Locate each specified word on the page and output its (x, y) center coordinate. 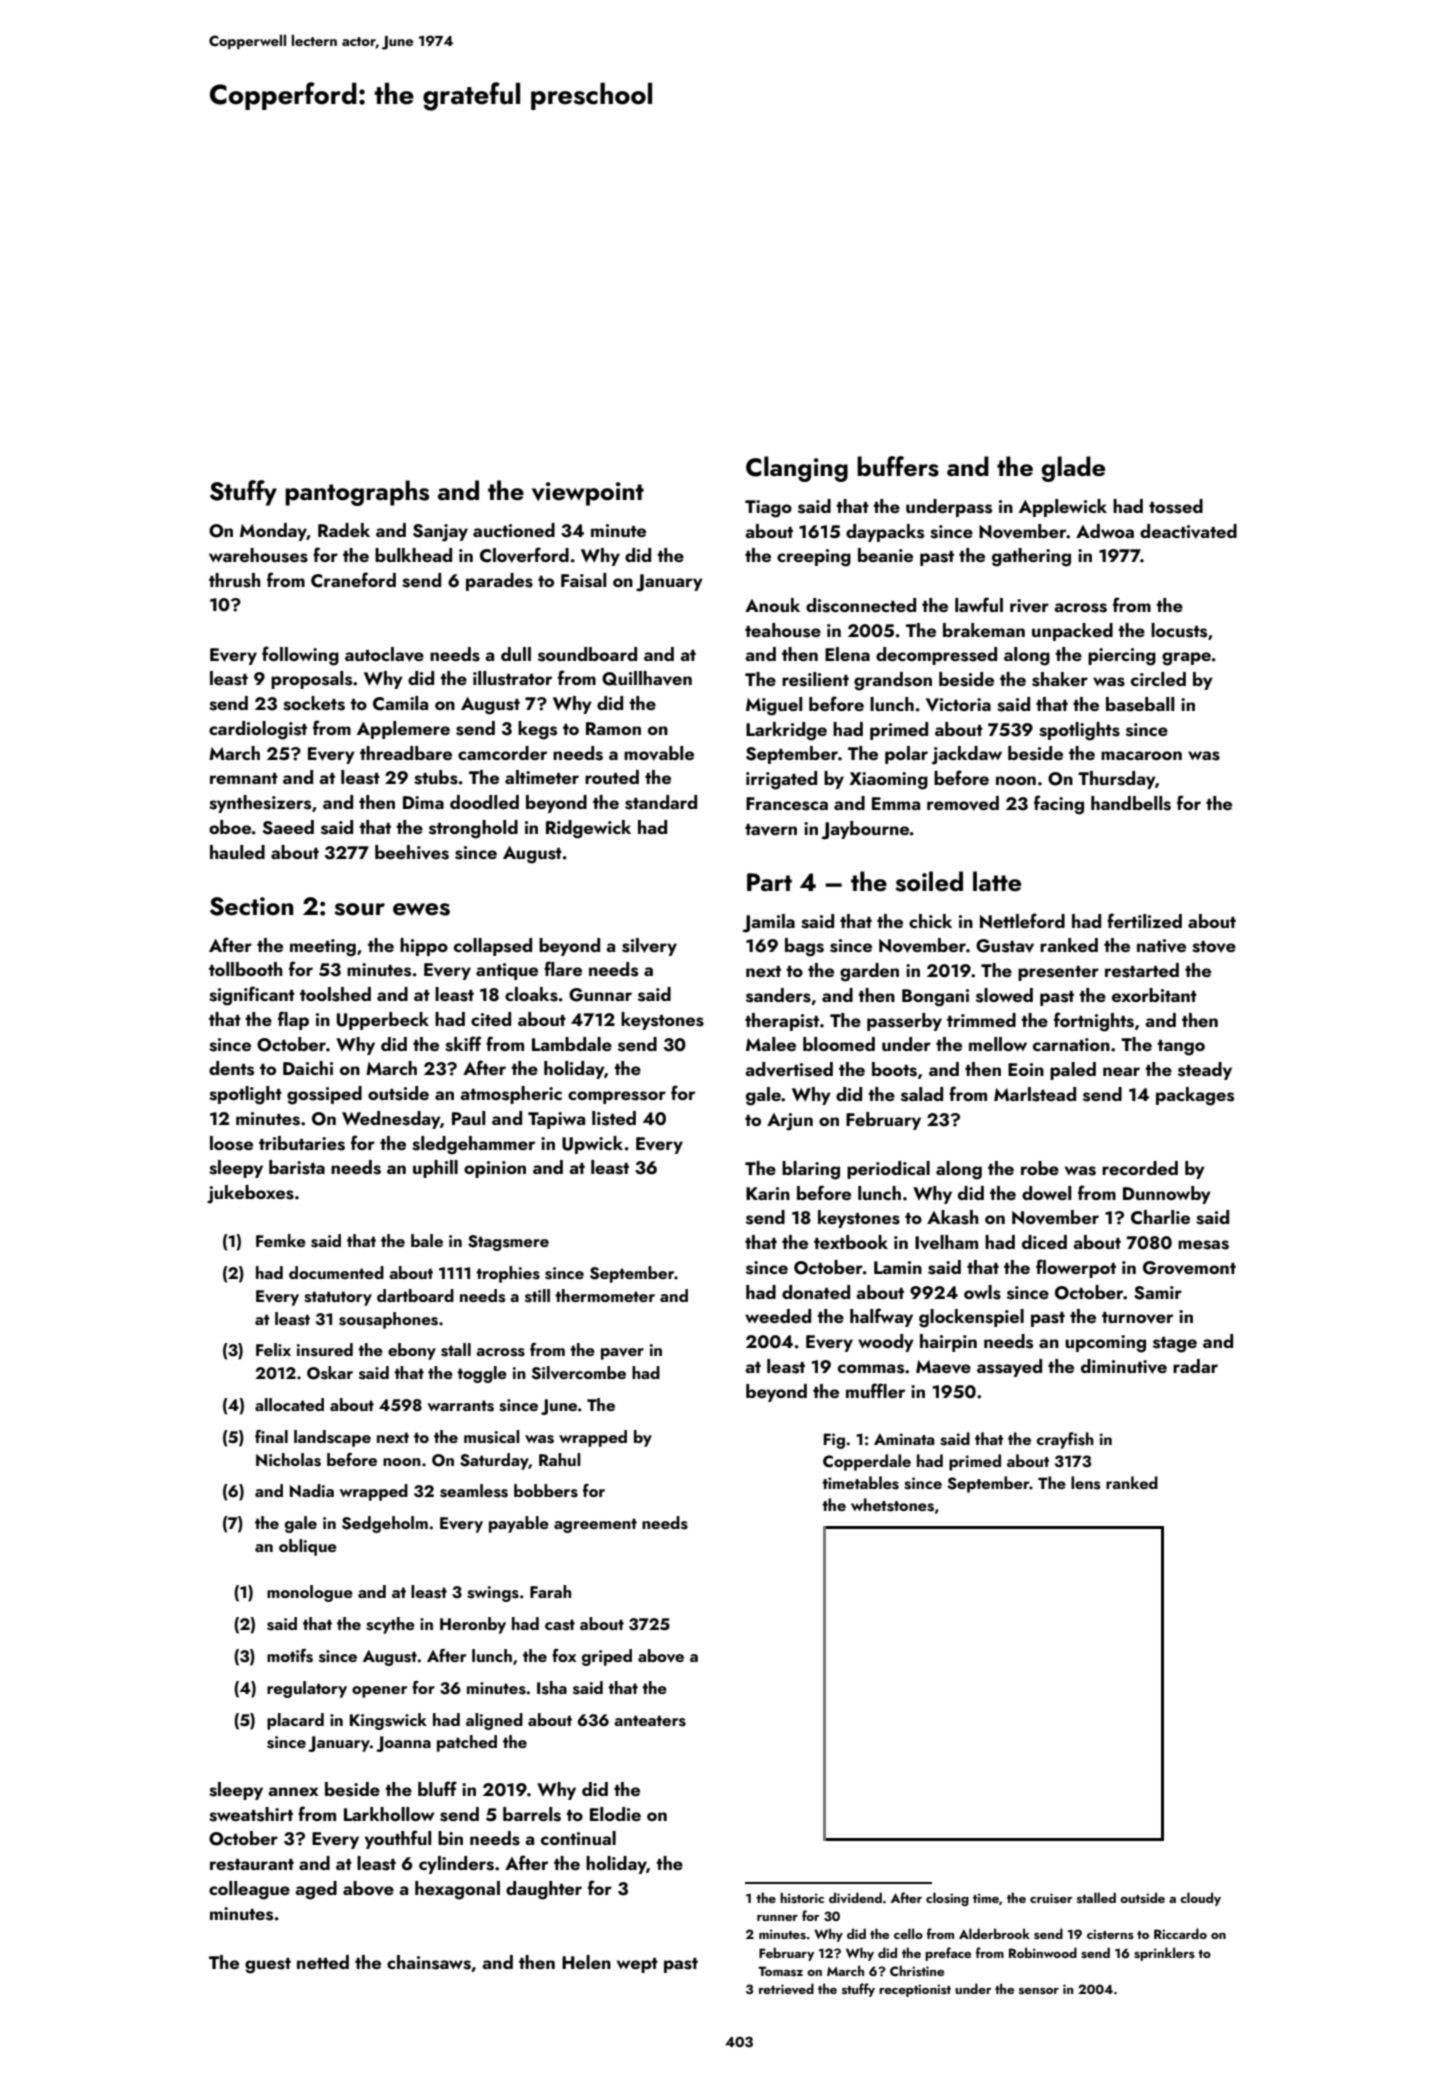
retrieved (786, 1988)
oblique (308, 1547)
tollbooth (246, 969)
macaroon (1141, 755)
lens (1086, 1483)
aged (316, 1890)
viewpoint (588, 494)
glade (1073, 469)
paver (622, 1354)
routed (612, 777)
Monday (273, 532)
